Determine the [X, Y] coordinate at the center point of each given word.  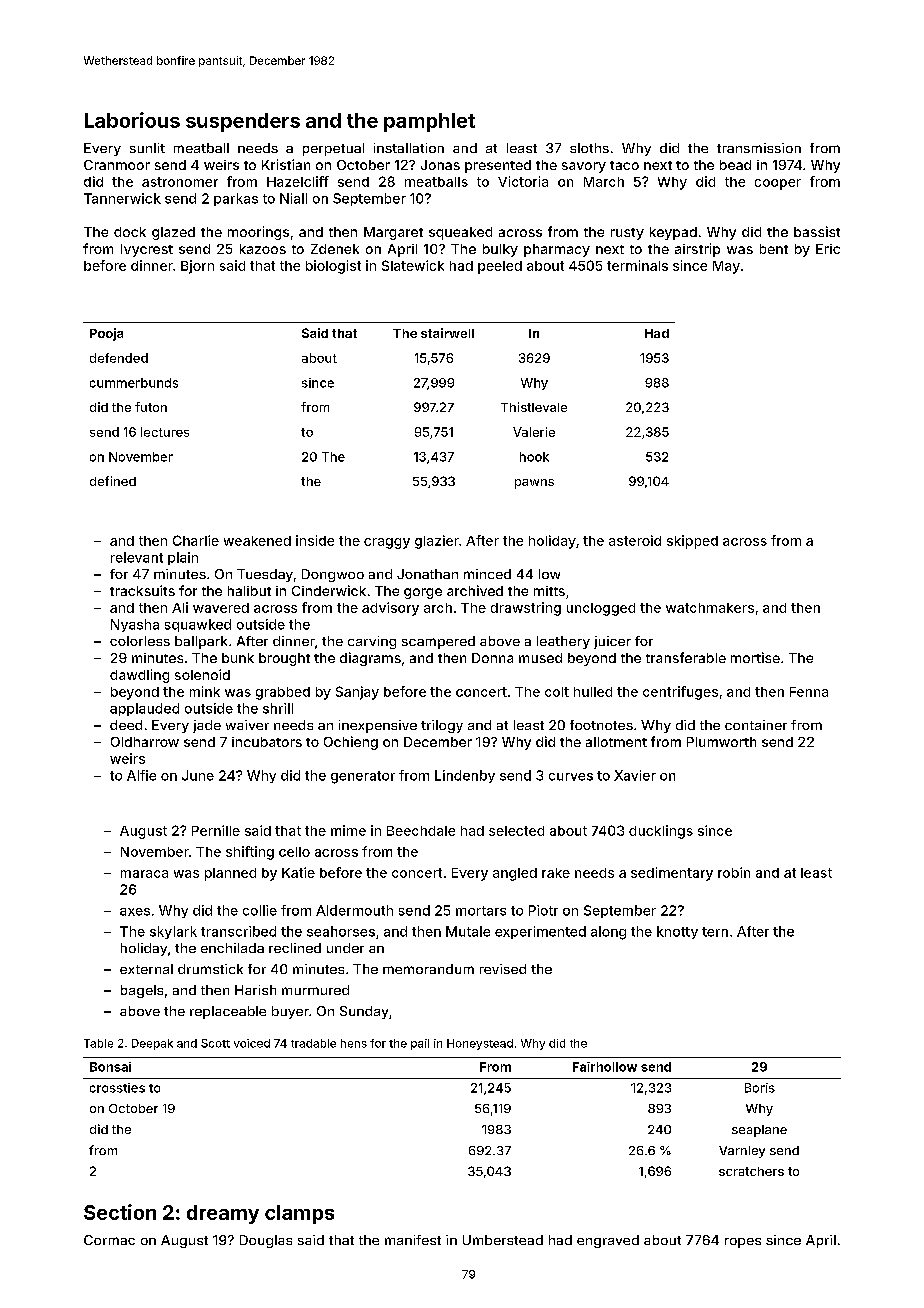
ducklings [661, 832]
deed [126, 725]
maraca [144, 874]
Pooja [106, 334]
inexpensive [378, 726]
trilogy [442, 726]
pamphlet [429, 122]
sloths [589, 148]
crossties [117, 1088]
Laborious [132, 120]
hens [354, 1043]
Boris [760, 1088]
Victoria [523, 181]
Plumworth [721, 742]
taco [624, 165]
